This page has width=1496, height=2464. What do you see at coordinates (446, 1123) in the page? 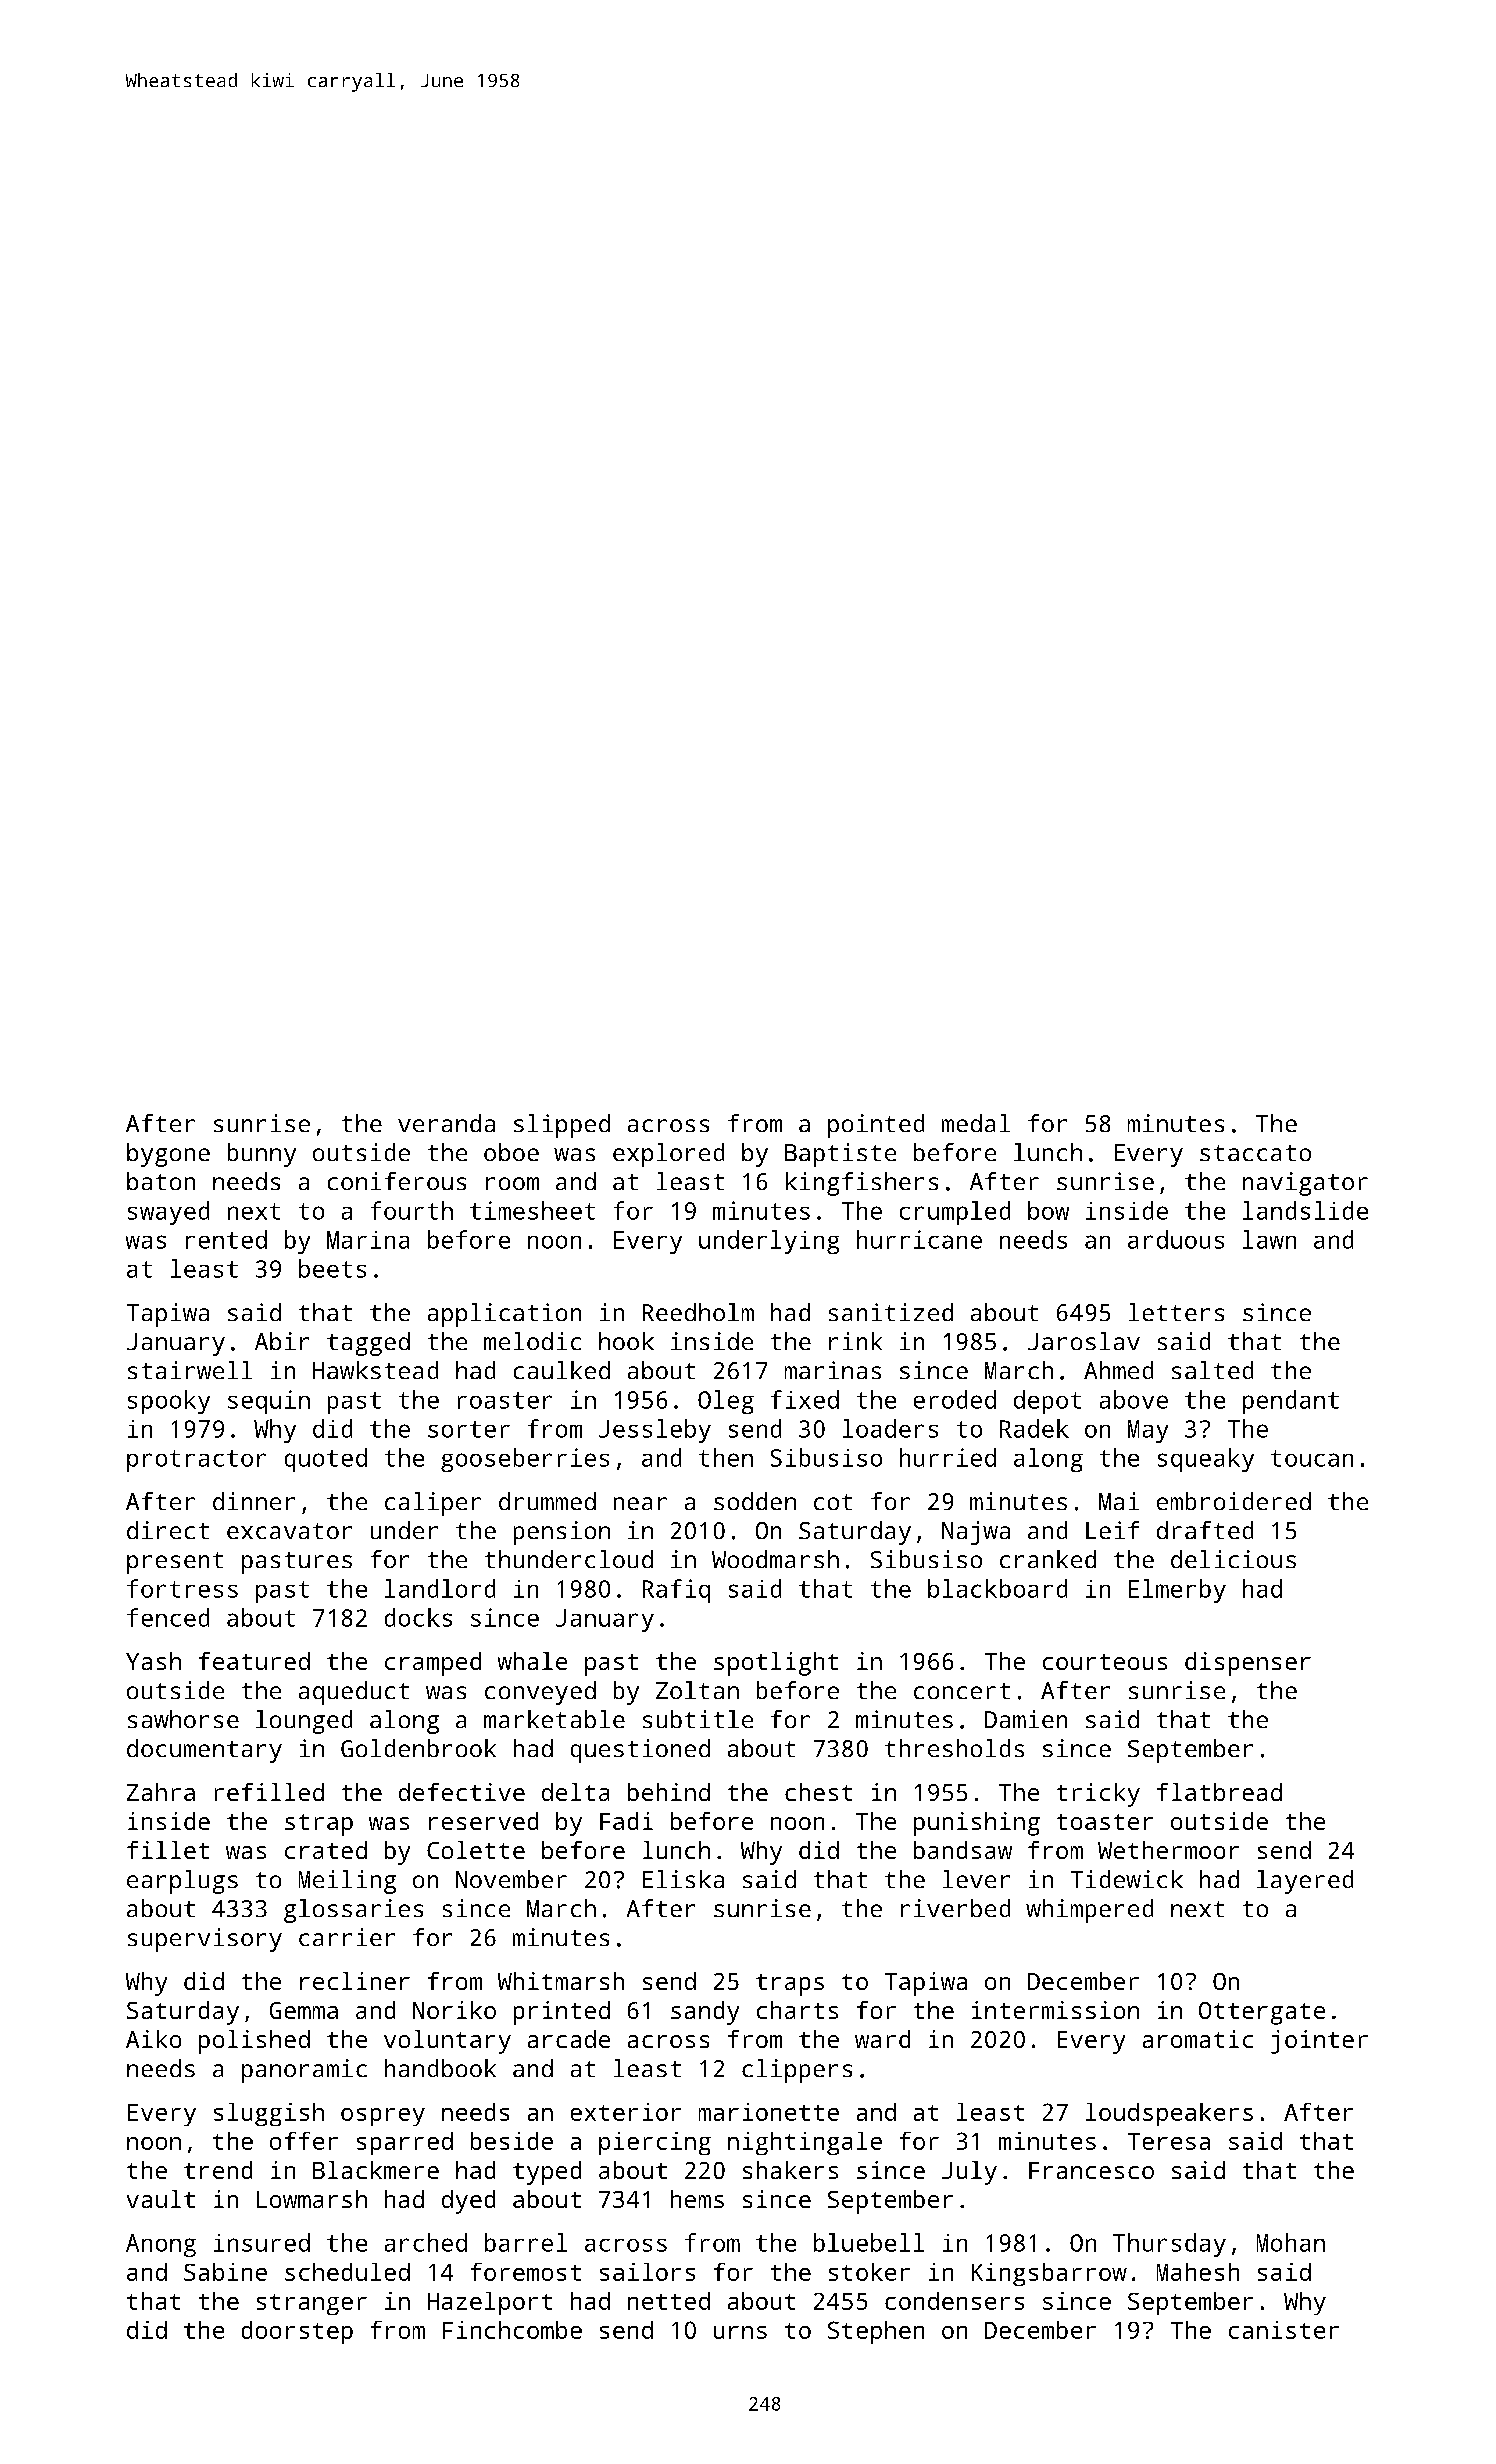
I see `veranda` at bounding box center [446, 1123].
